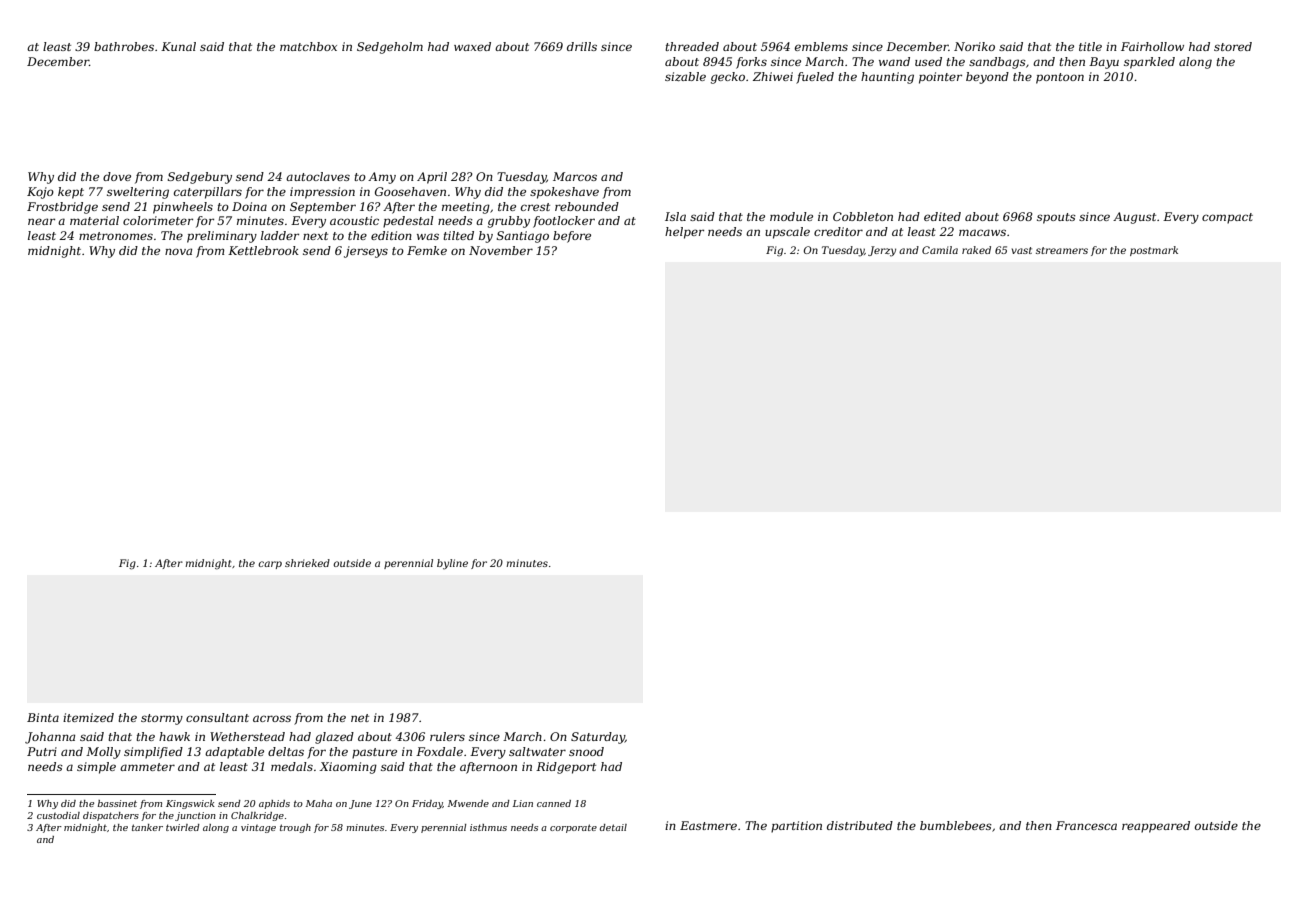  What do you see at coordinates (178, 46) in the page?
I see `Kunal` at bounding box center [178, 46].
